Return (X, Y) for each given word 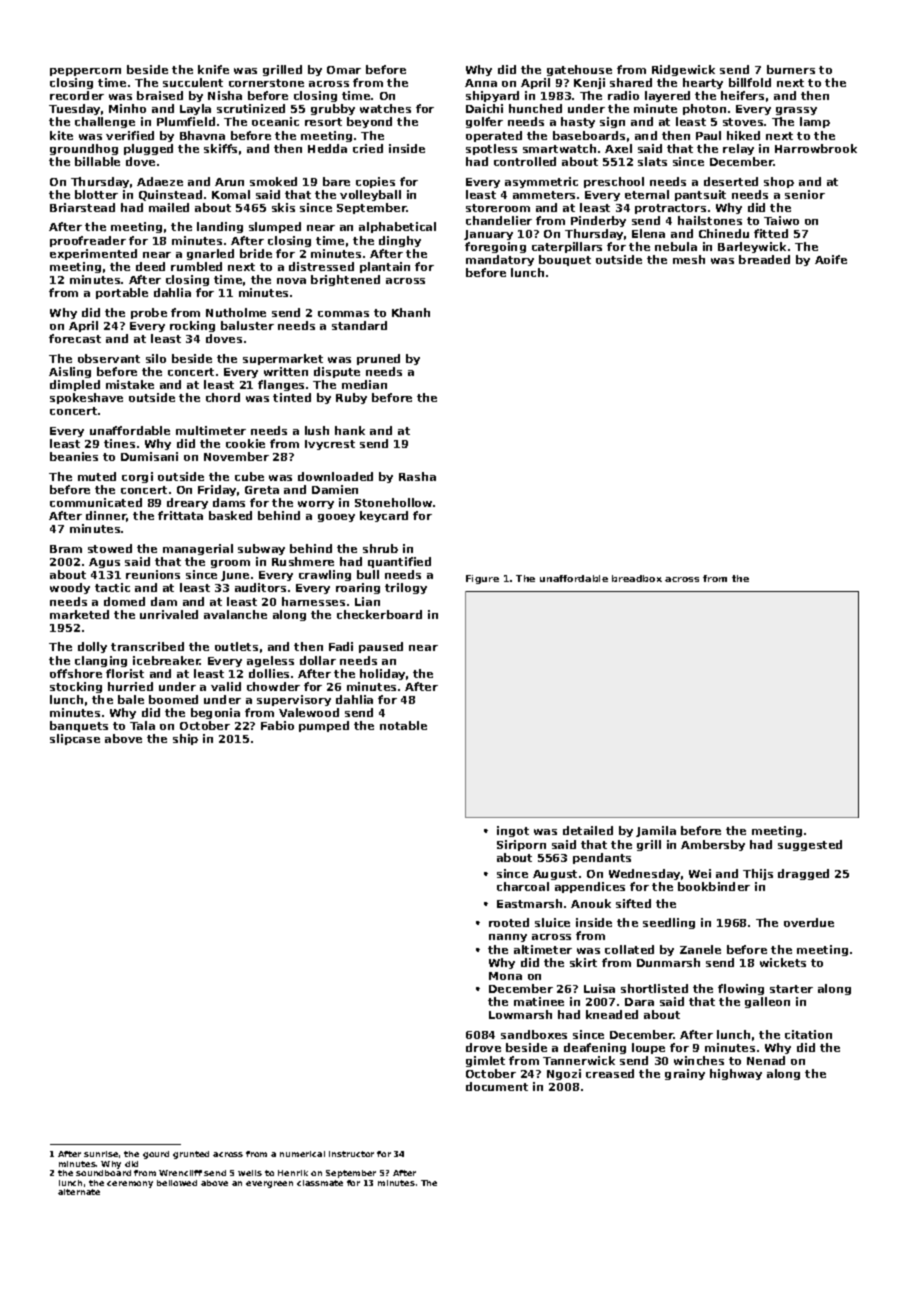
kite (61, 135)
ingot (513, 831)
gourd (156, 1155)
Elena (648, 233)
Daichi (484, 108)
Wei (700, 873)
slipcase (75, 739)
